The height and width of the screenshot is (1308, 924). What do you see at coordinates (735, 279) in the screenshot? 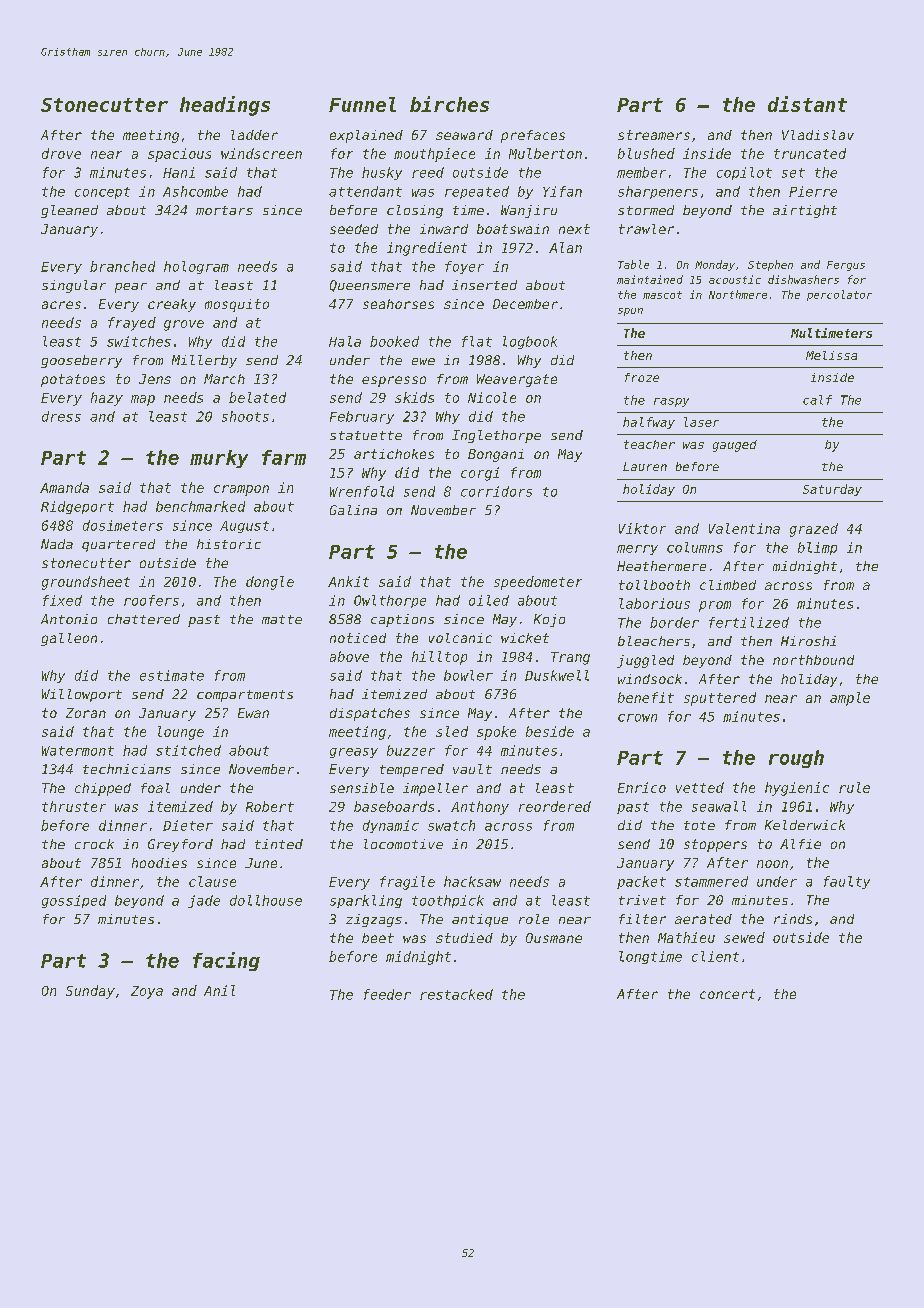
I see `acoustic` at bounding box center [735, 279].
